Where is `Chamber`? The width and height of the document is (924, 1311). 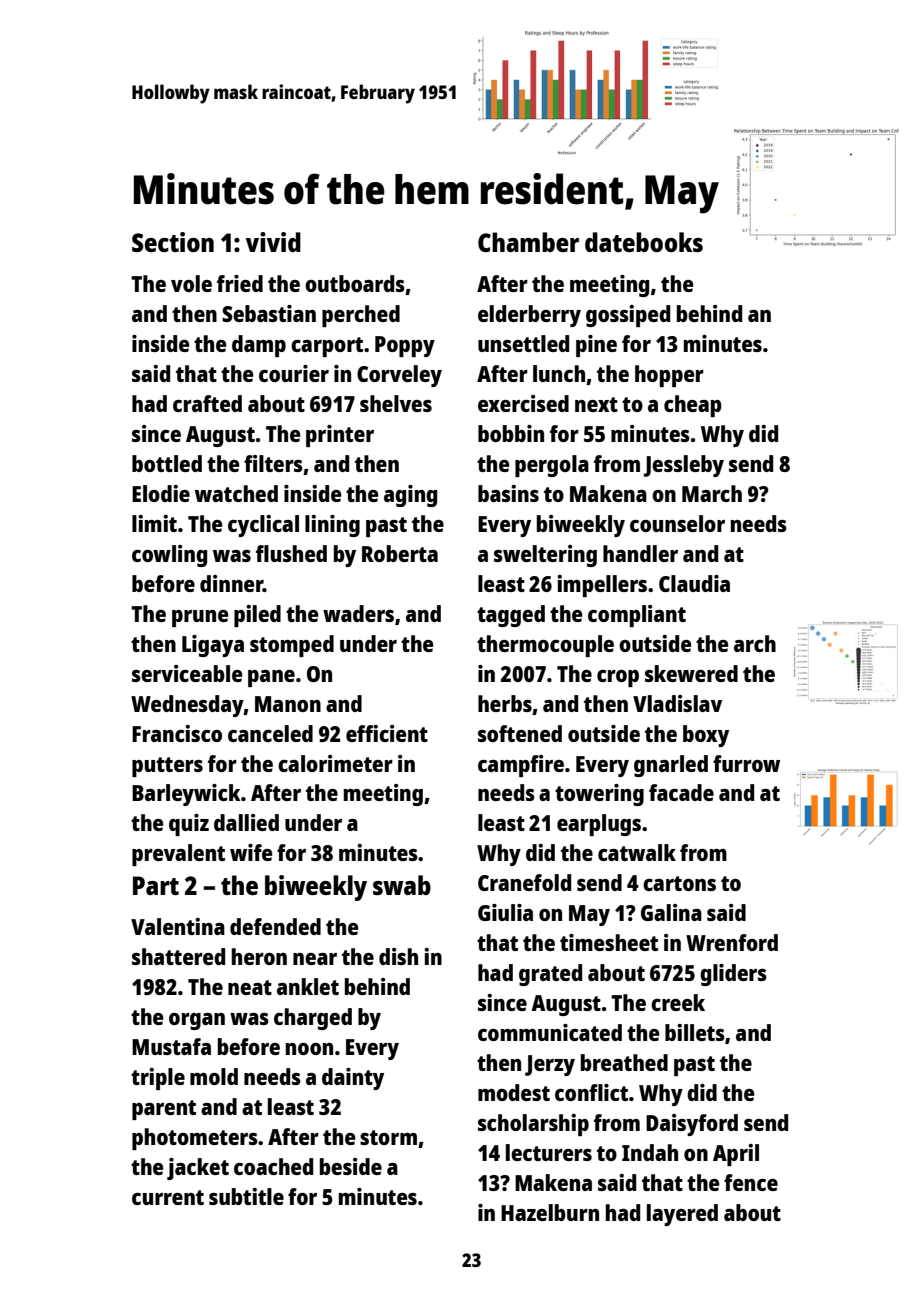
Chamber is located at coordinates (528, 242).
